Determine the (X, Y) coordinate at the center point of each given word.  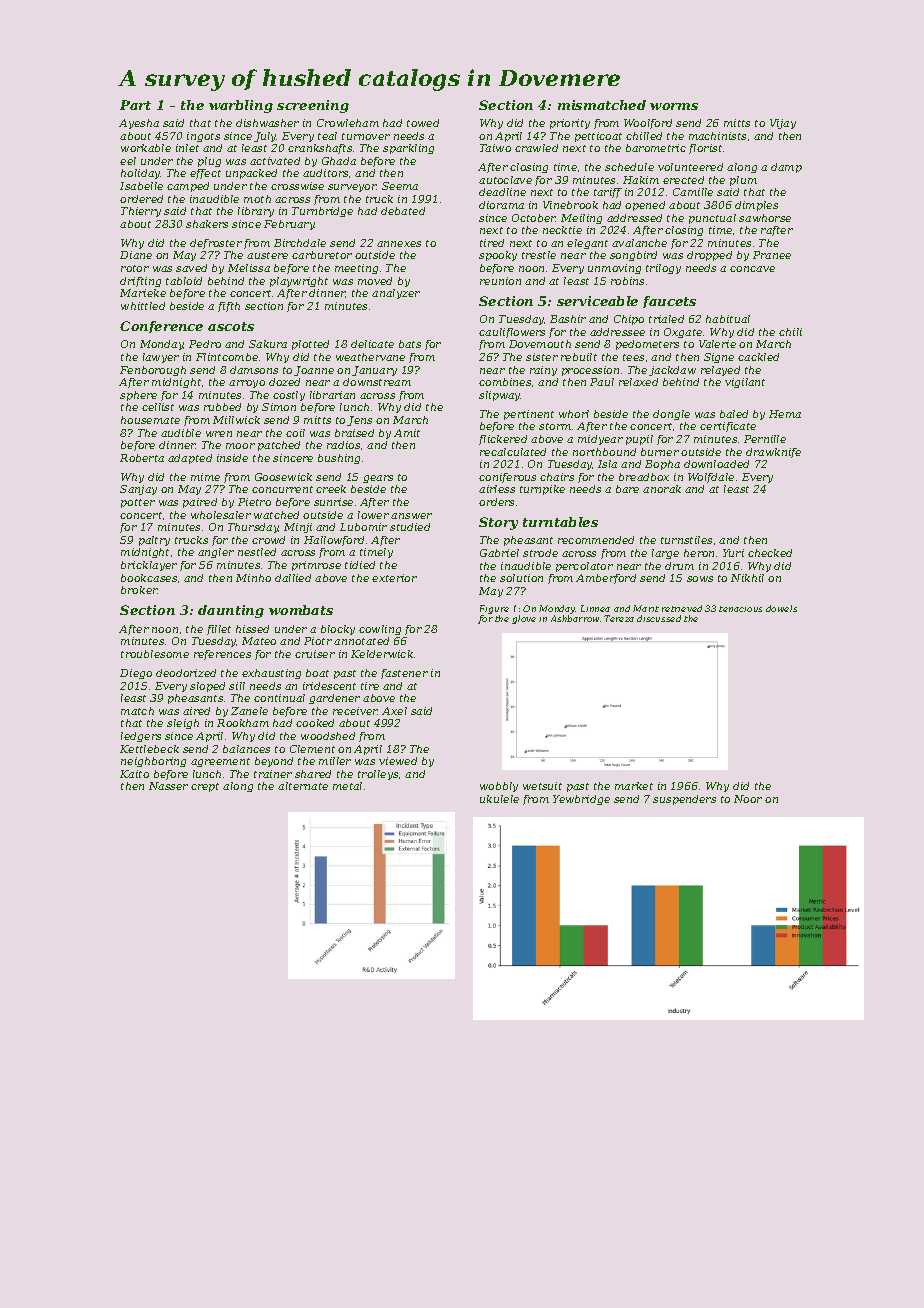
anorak (662, 489)
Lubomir (363, 527)
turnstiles (686, 540)
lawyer (161, 358)
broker (139, 590)
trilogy (663, 269)
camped (188, 187)
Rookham (243, 723)
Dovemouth (540, 344)
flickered (503, 440)
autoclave (505, 180)
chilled (644, 136)
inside (232, 458)
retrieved (682, 608)
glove (524, 619)
